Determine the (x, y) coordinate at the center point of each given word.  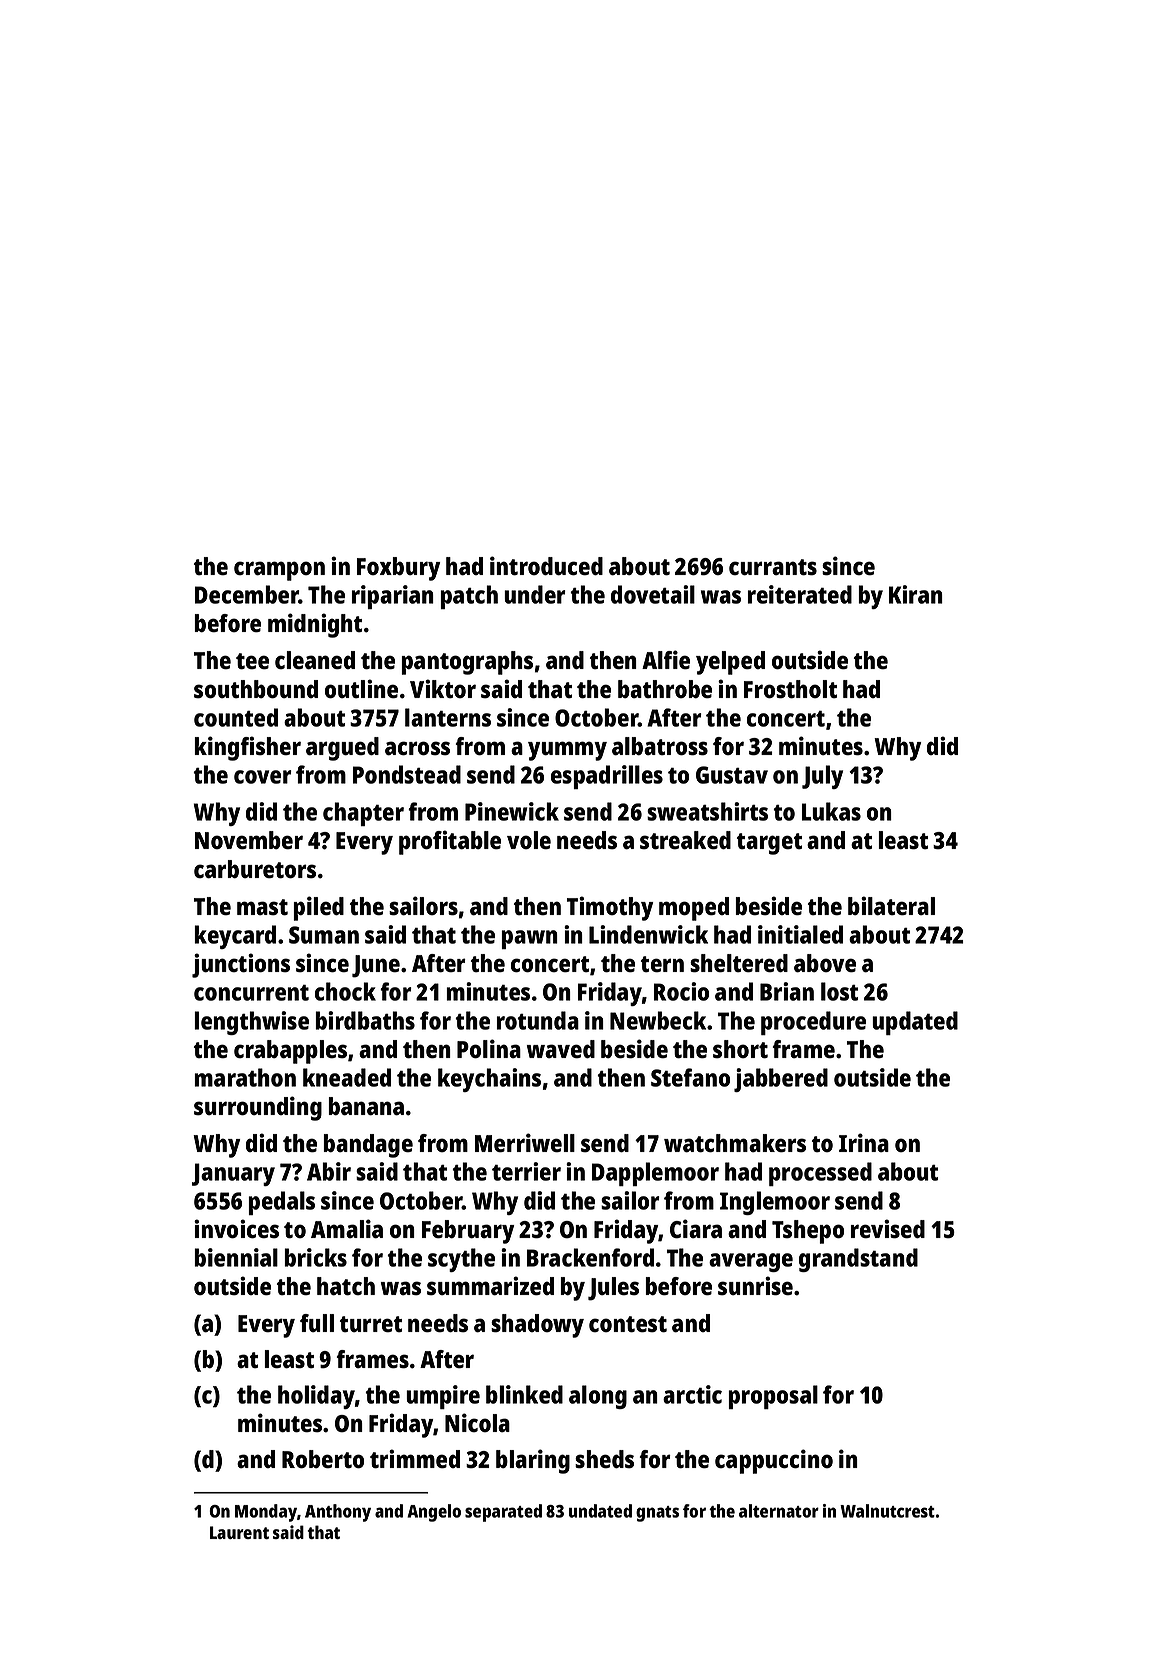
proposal (773, 1397)
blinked (524, 1394)
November (249, 840)
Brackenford (590, 1257)
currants (773, 567)
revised (888, 1229)
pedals (281, 1203)
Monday (266, 1513)
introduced (546, 566)
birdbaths (365, 1020)
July (822, 777)
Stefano (690, 1077)
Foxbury (398, 569)
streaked (685, 840)
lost (839, 991)
